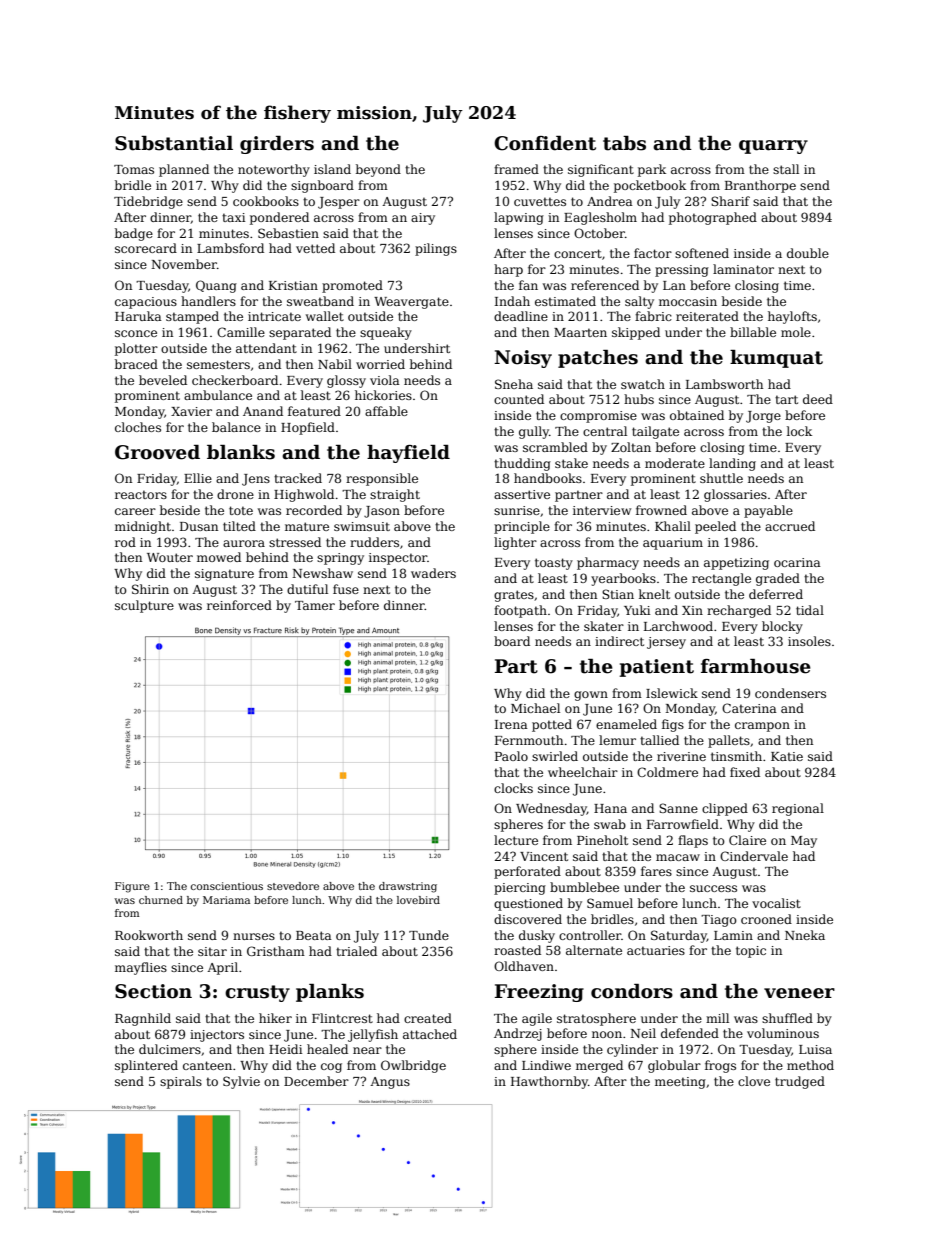 This screenshot has height=1233, width=952. What do you see at coordinates (624, 143) in the screenshot?
I see `tabs` at bounding box center [624, 143].
